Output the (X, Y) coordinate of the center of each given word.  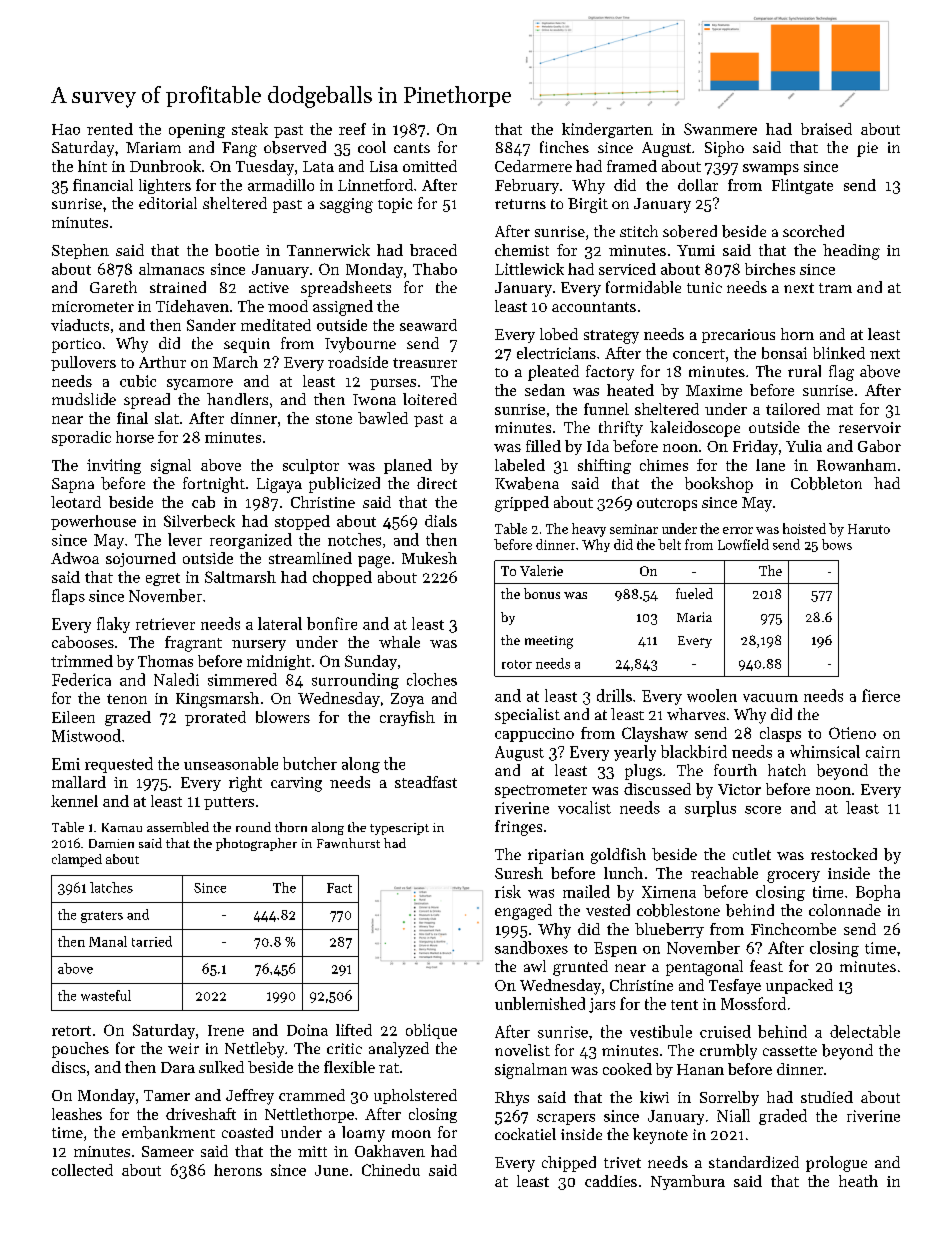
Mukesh (429, 558)
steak (250, 129)
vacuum (770, 698)
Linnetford (375, 185)
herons (238, 1170)
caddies (611, 1181)
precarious (738, 336)
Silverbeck (199, 521)
